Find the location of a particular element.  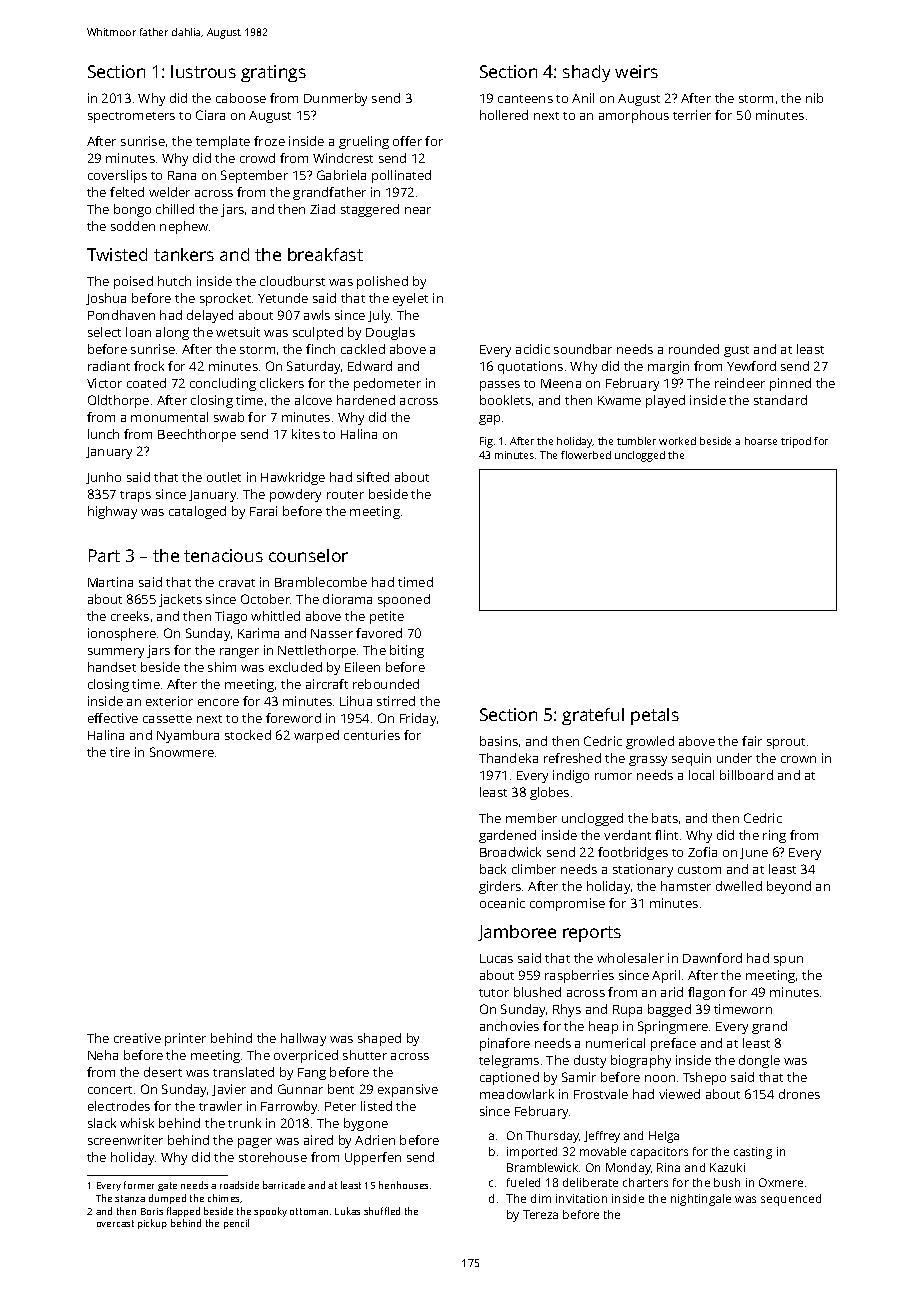

terrier is located at coordinates (692, 115).
